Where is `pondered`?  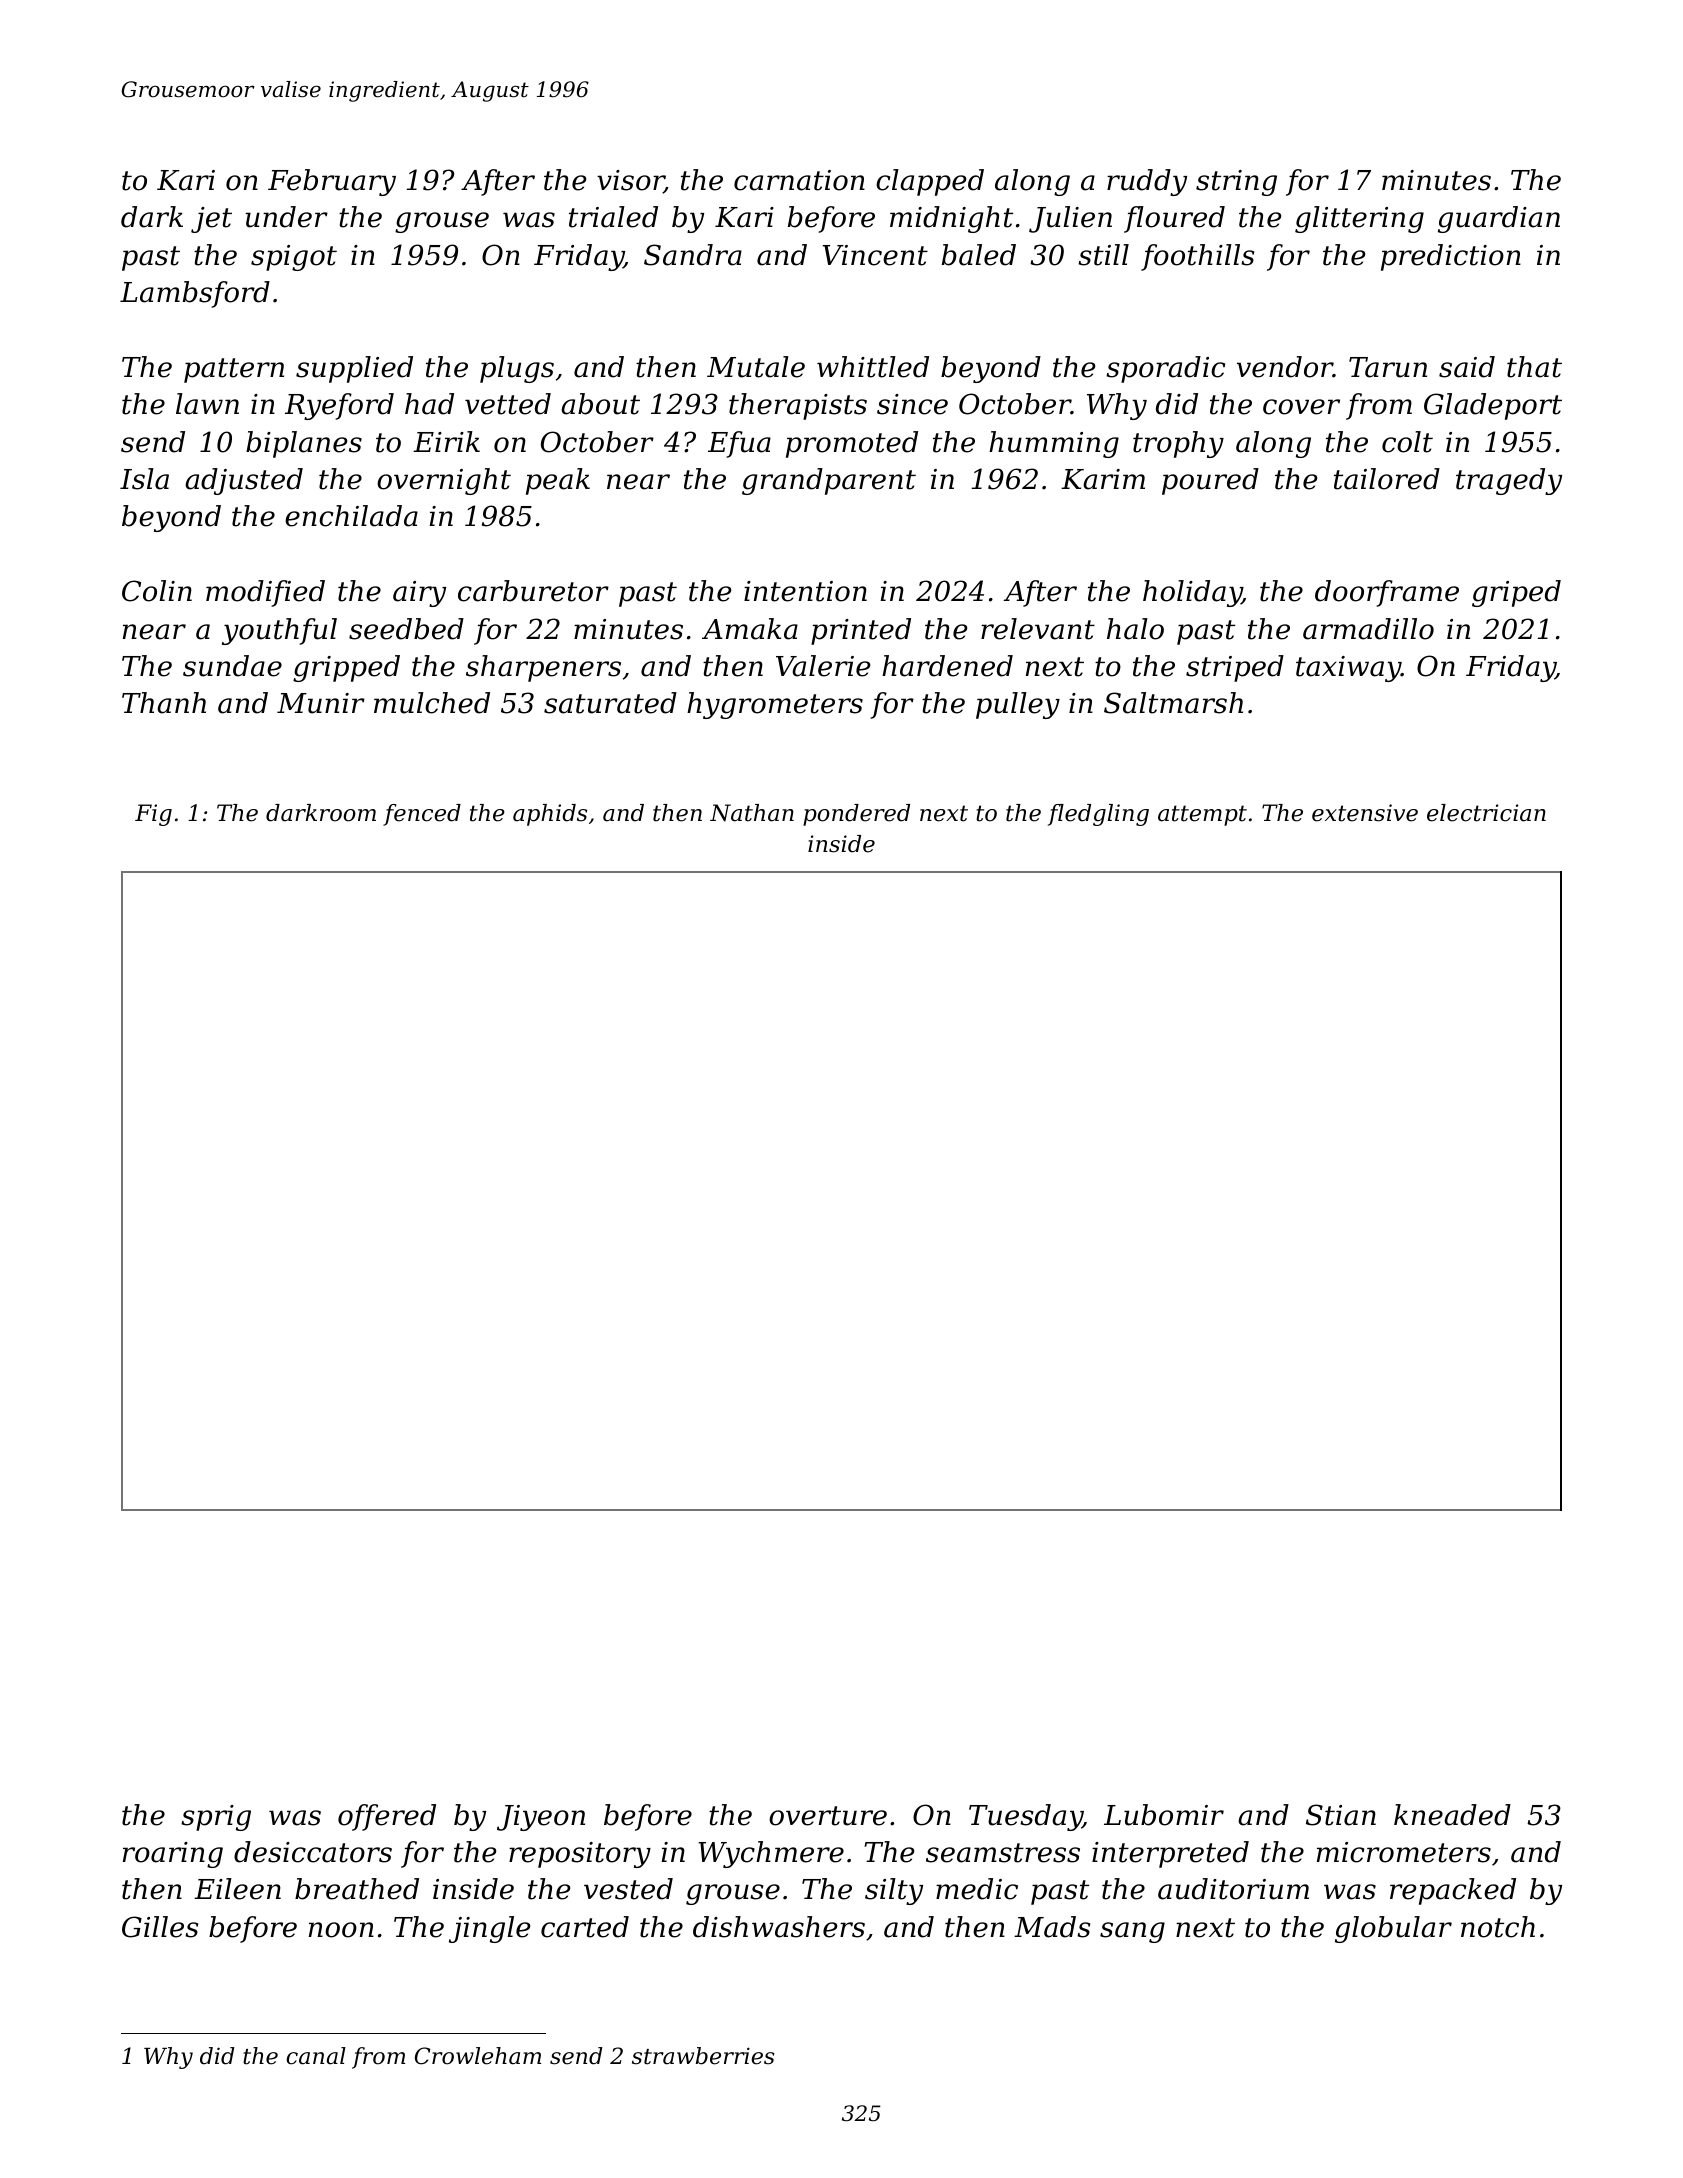 pondered is located at coordinates (856, 815).
